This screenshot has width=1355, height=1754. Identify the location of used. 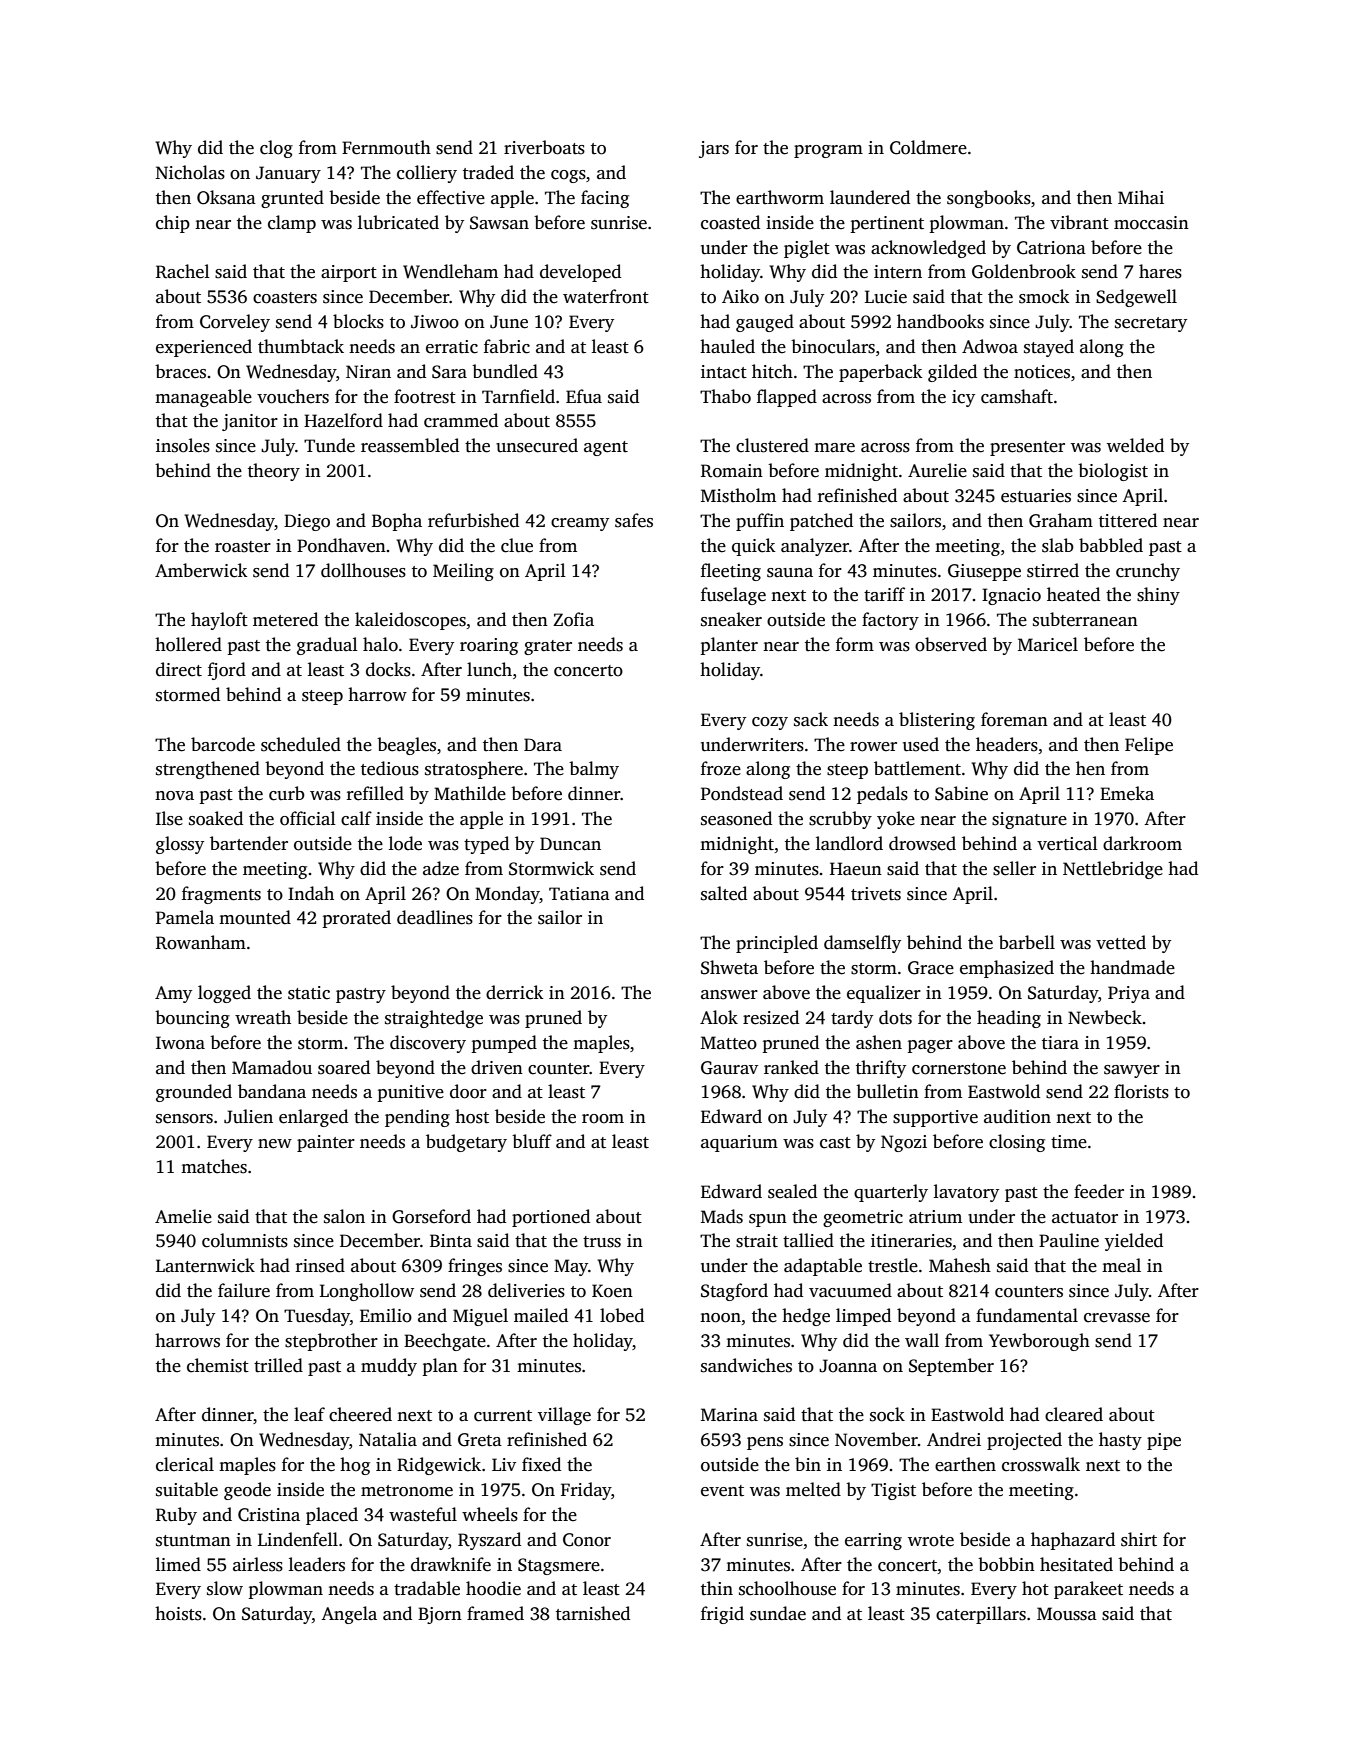
(921, 744).
